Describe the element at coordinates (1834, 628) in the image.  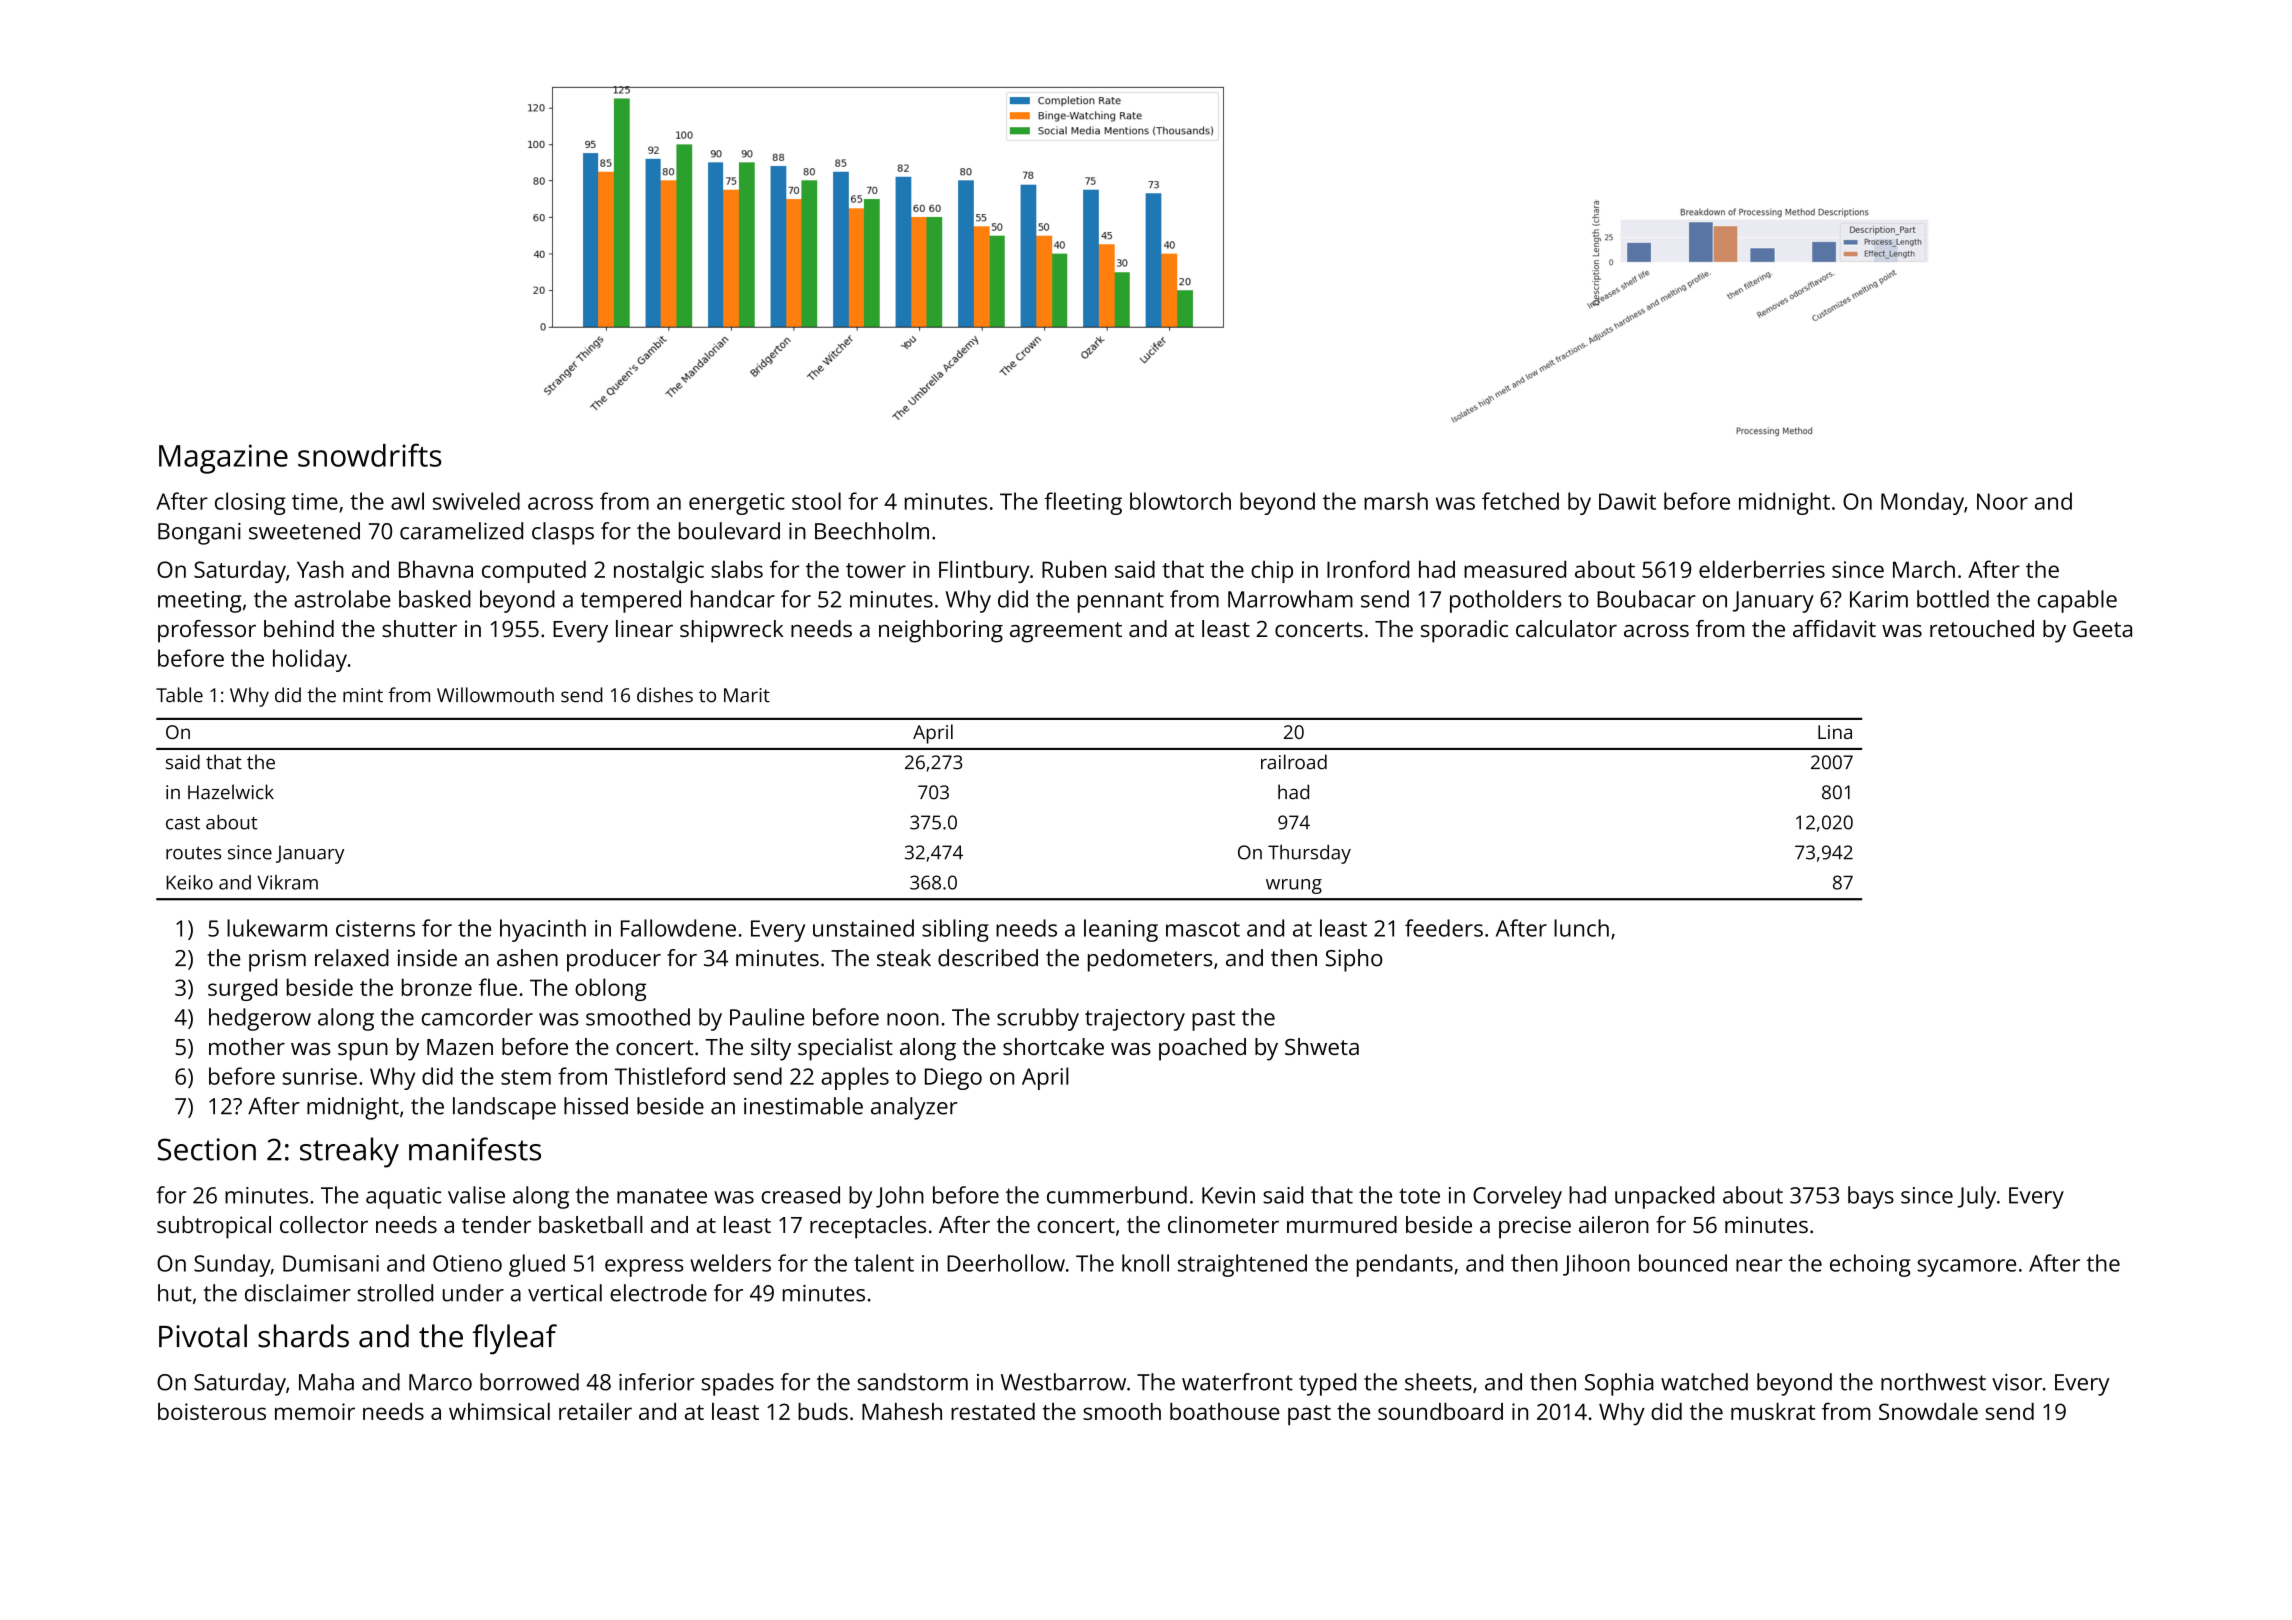
I see `affidavit` at that location.
